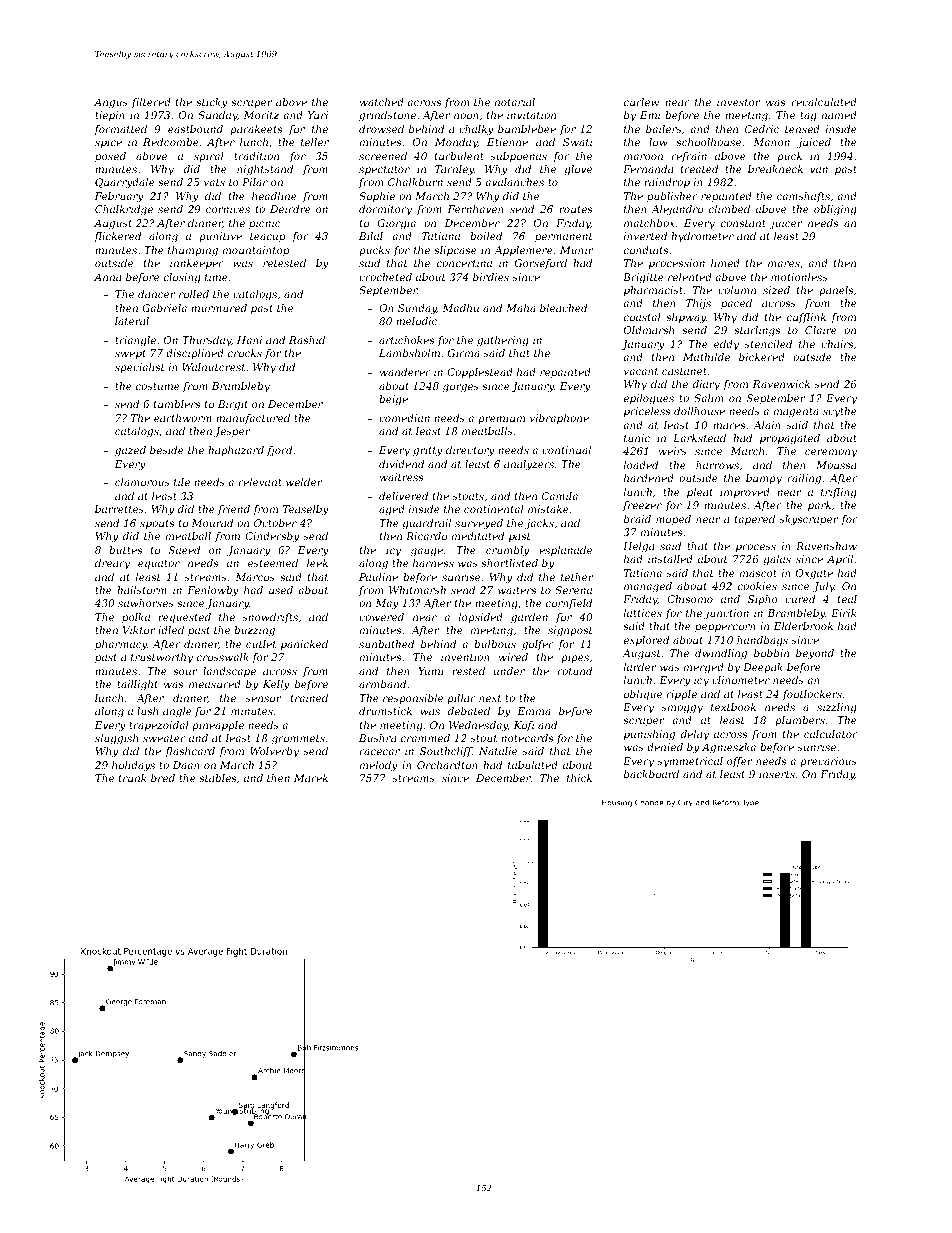  Describe the element at coordinates (217, 778) in the image. I see `stables` at that location.
